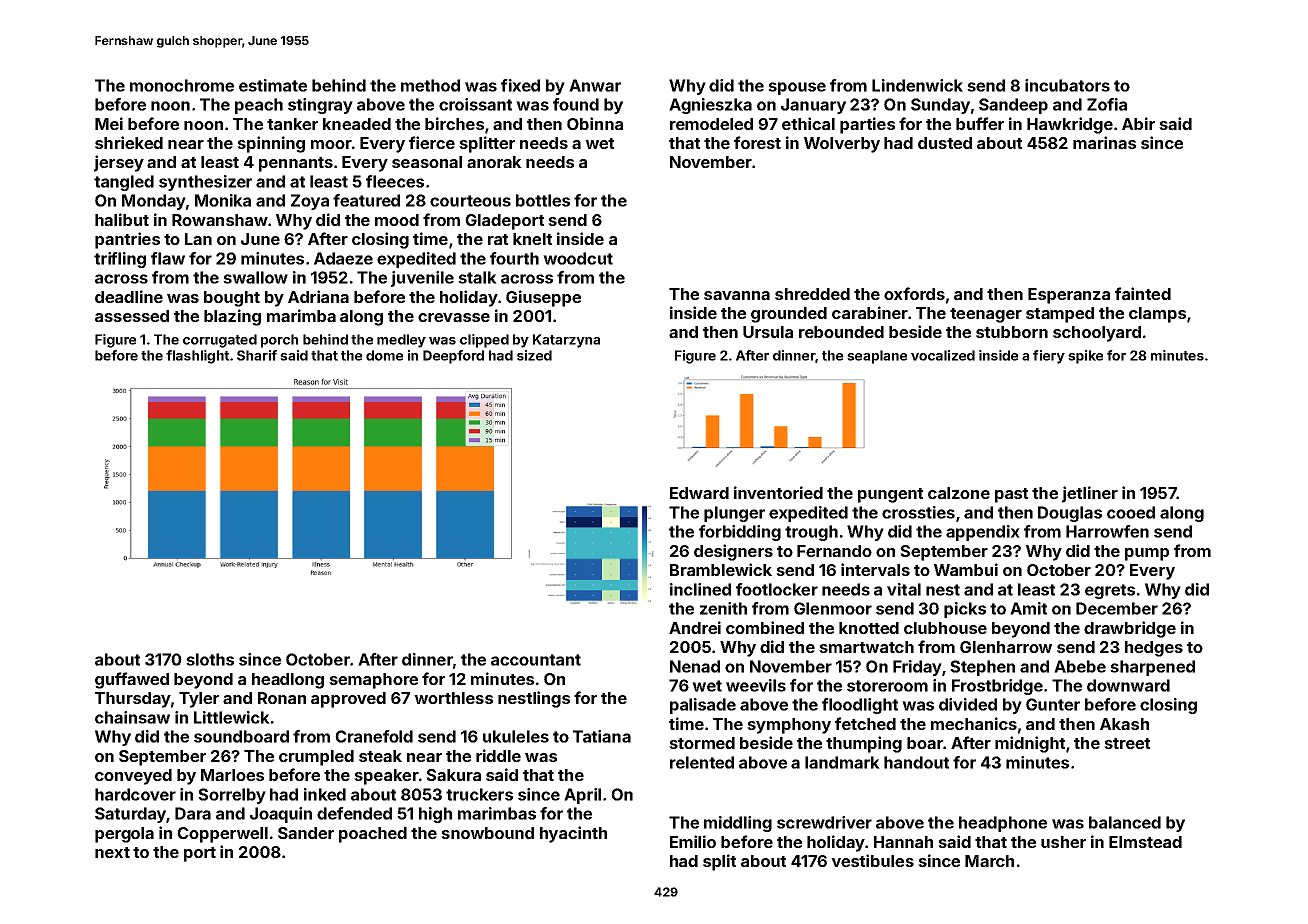 The width and height of the document is (1308, 924). What do you see at coordinates (768, 332) in the document?
I see `Ursula` at bounding box center [768, 332].
